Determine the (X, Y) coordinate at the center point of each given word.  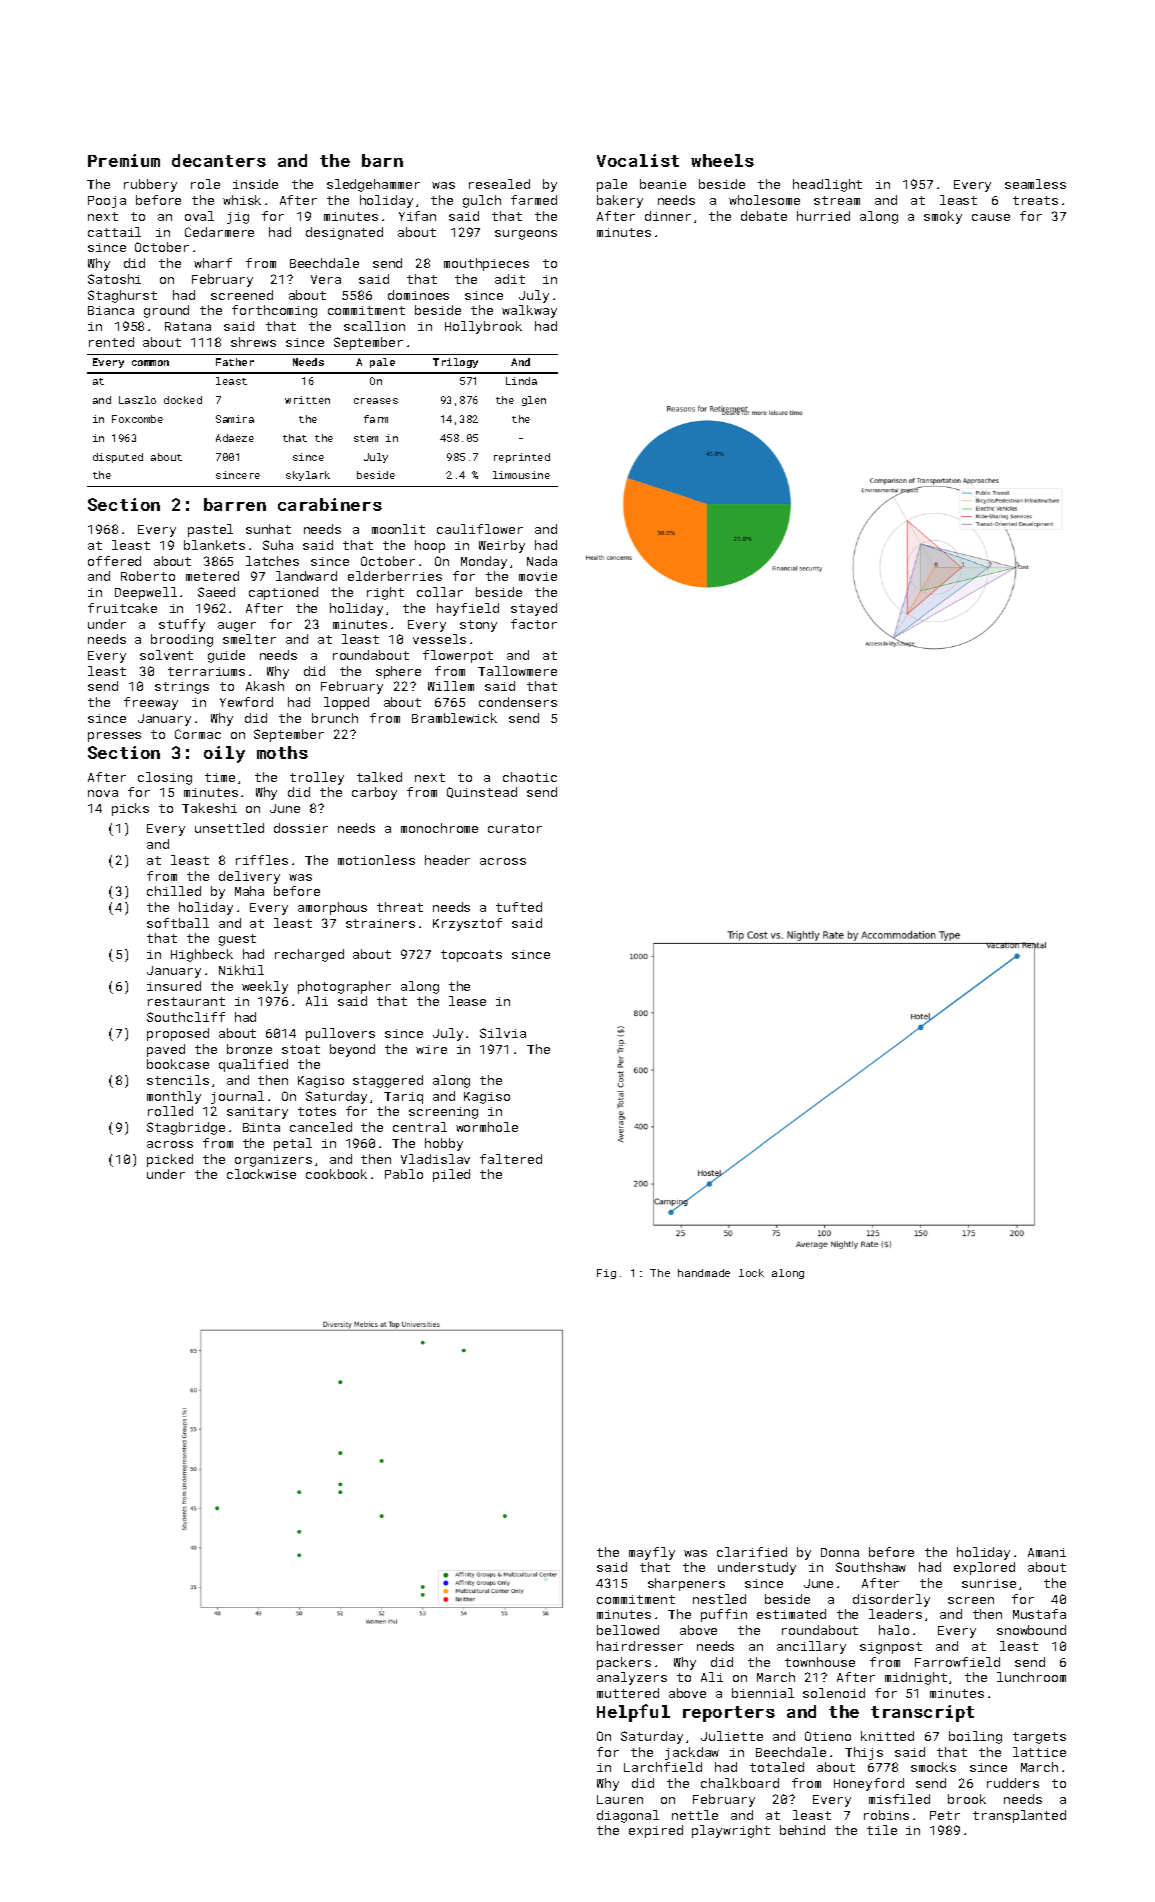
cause (991, 217)
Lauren (620, 1799)
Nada (542, 561)
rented (111, 342)
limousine (521, 475)
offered (114, 561)
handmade (704, 1273)
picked (170, 1160)
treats (1035, 200)
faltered (511, 1159)
